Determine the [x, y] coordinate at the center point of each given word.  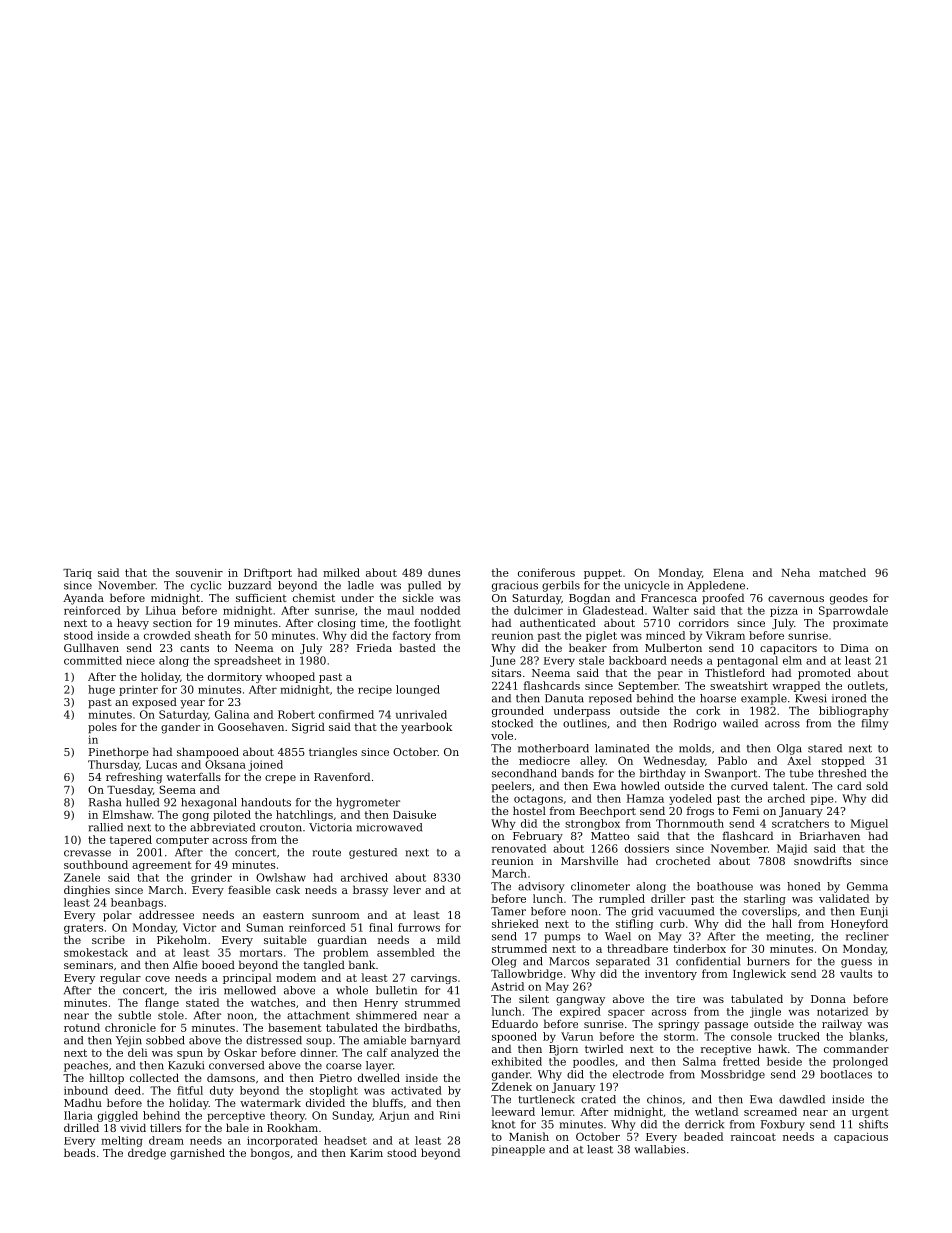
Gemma [867, 886]
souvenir [199, 573]
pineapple [518, 1150]
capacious [861, 1138]
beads [79, 1152]
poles [102, 728]
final [381, 927]
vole [502, 735]
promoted [824, 674]
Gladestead [613, 610]
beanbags [137, 903]
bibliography [854, 711]
